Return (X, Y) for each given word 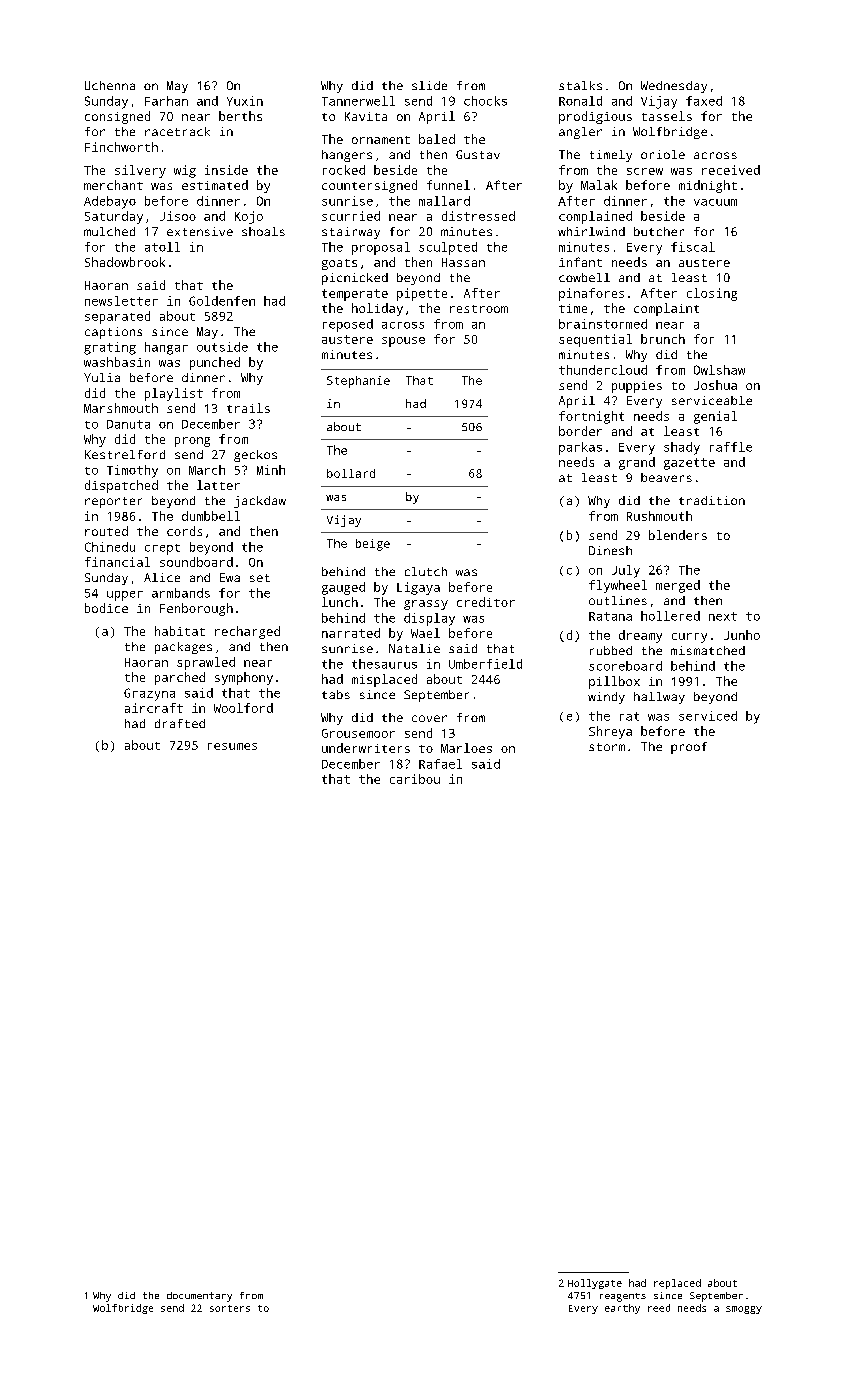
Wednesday (674, 87)
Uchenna (110, 85)
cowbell (584, 277)
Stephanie (358, 382)
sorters (230, 1308)
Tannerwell (358, 101)
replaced (677, 1284)
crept (162, 549)
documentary (199, 1297)
